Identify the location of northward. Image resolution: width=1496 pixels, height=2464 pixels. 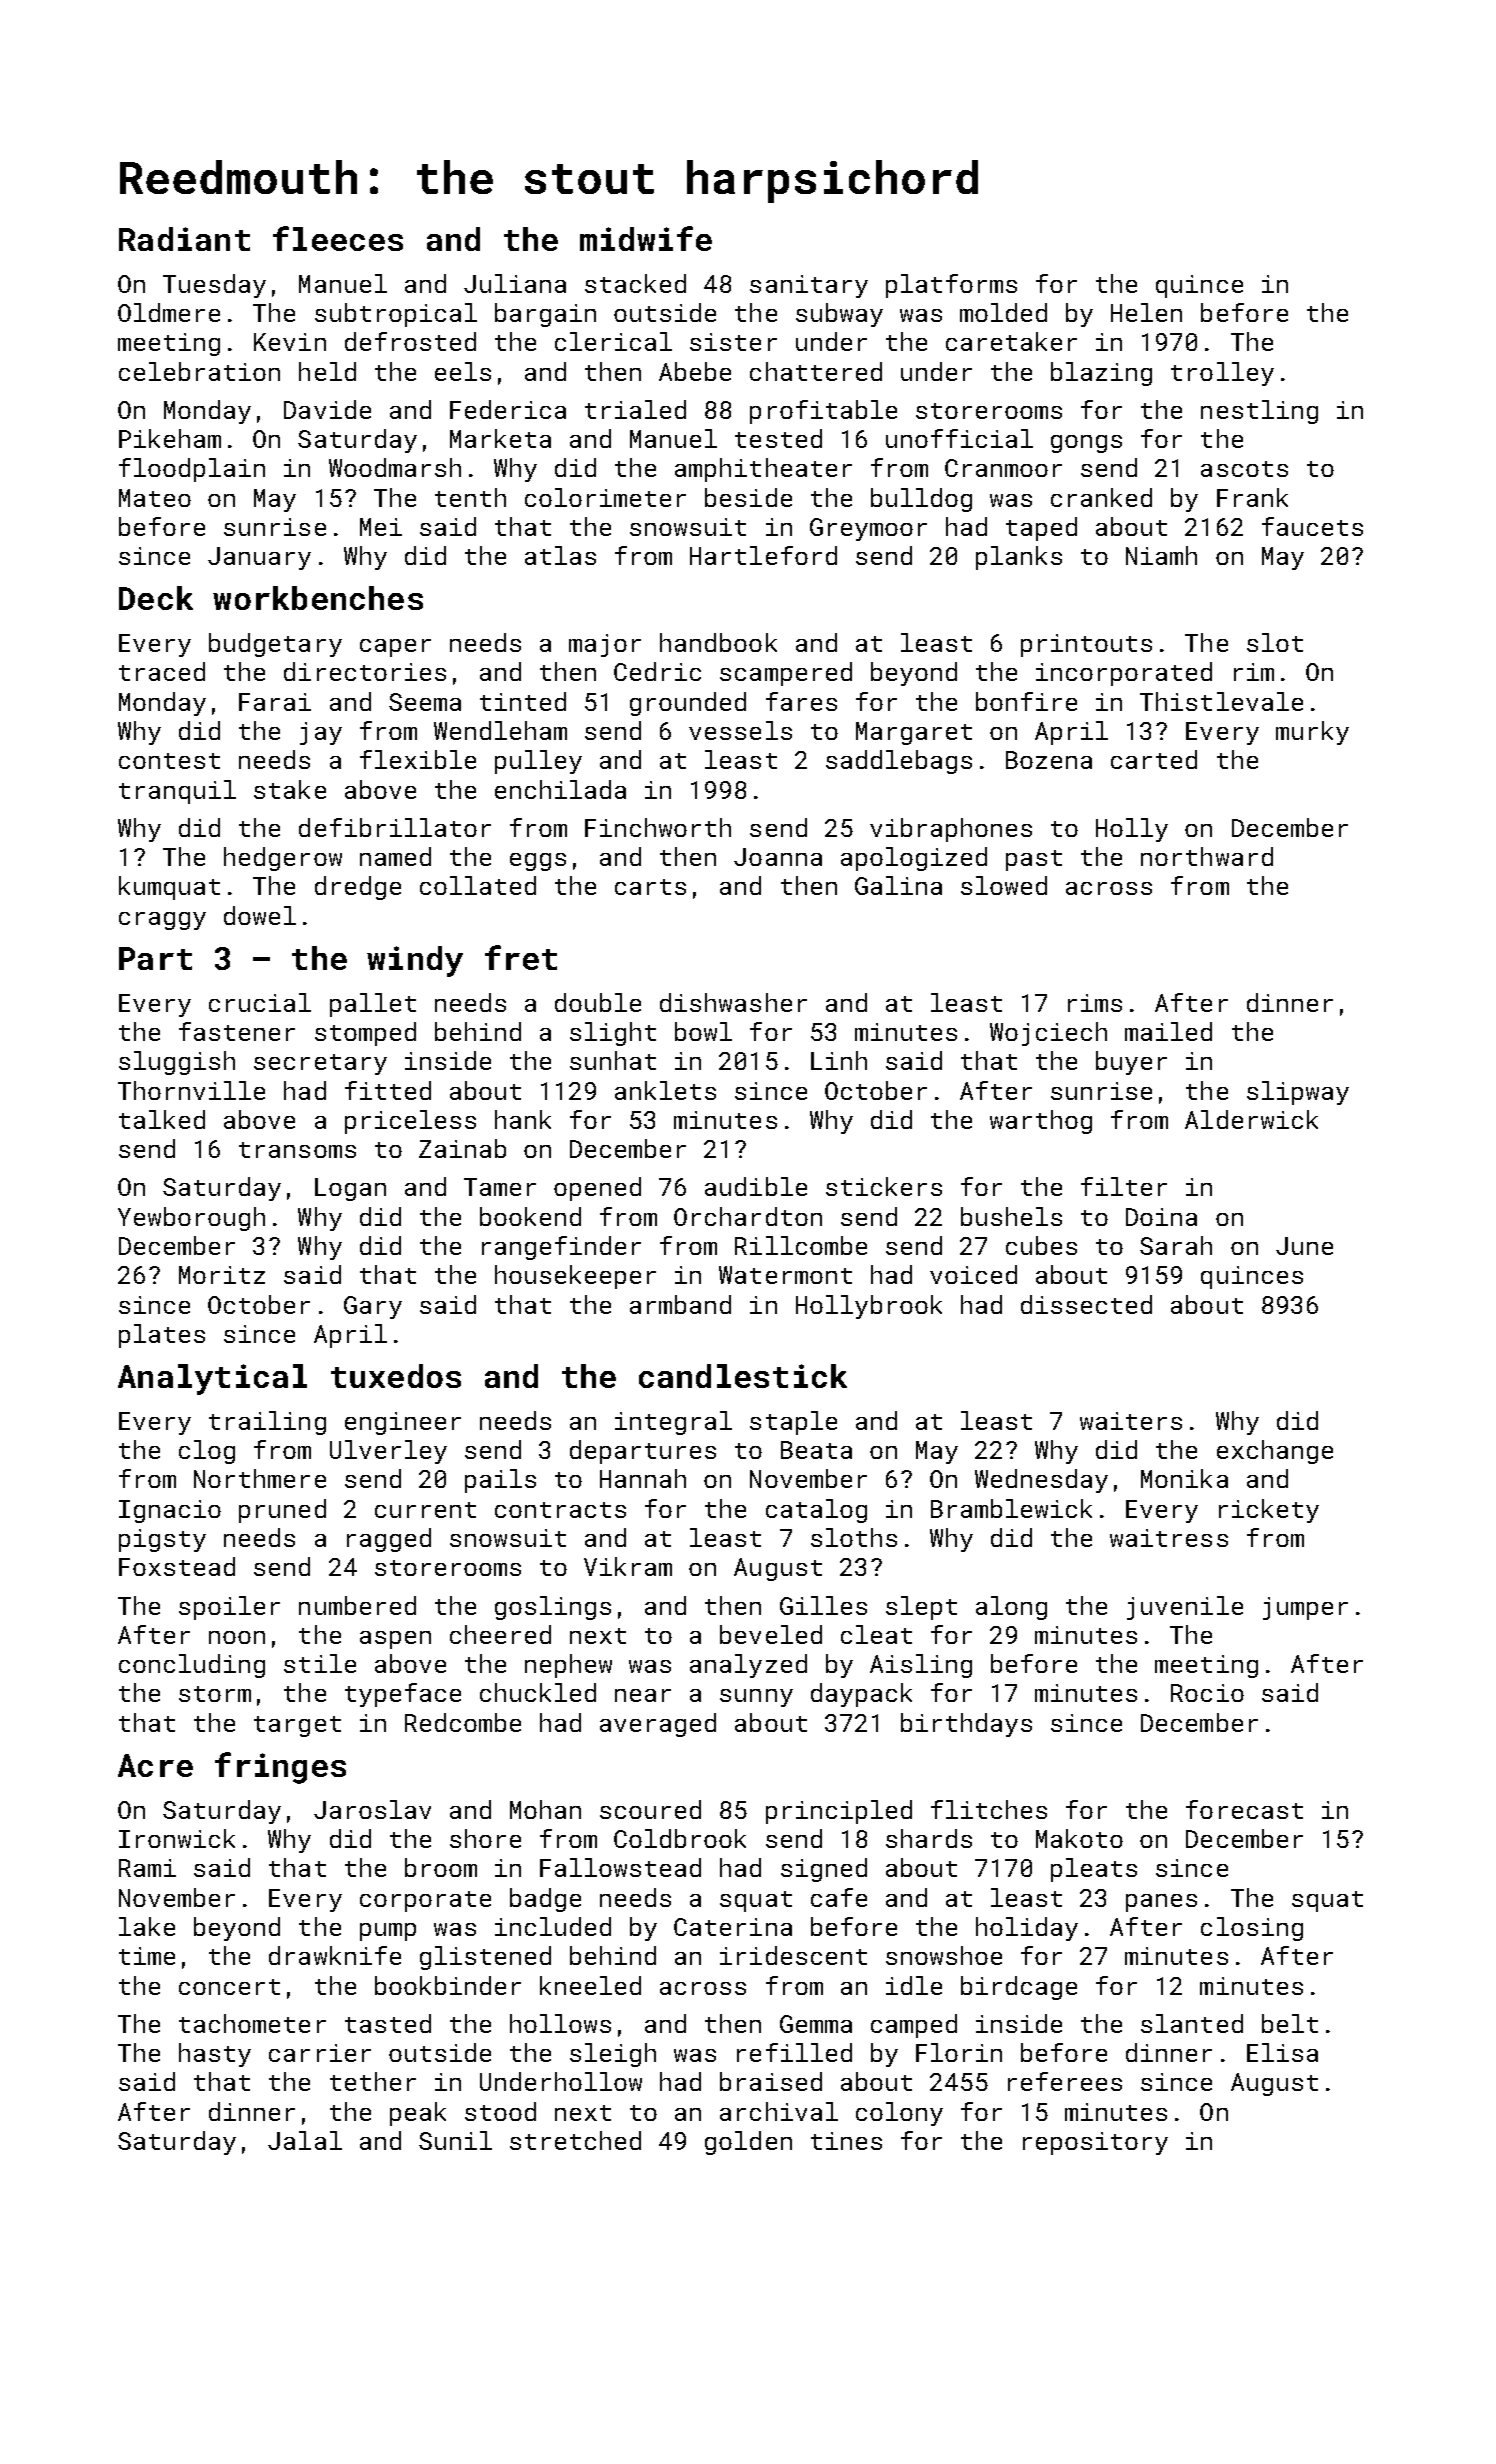
(1207, 856).
